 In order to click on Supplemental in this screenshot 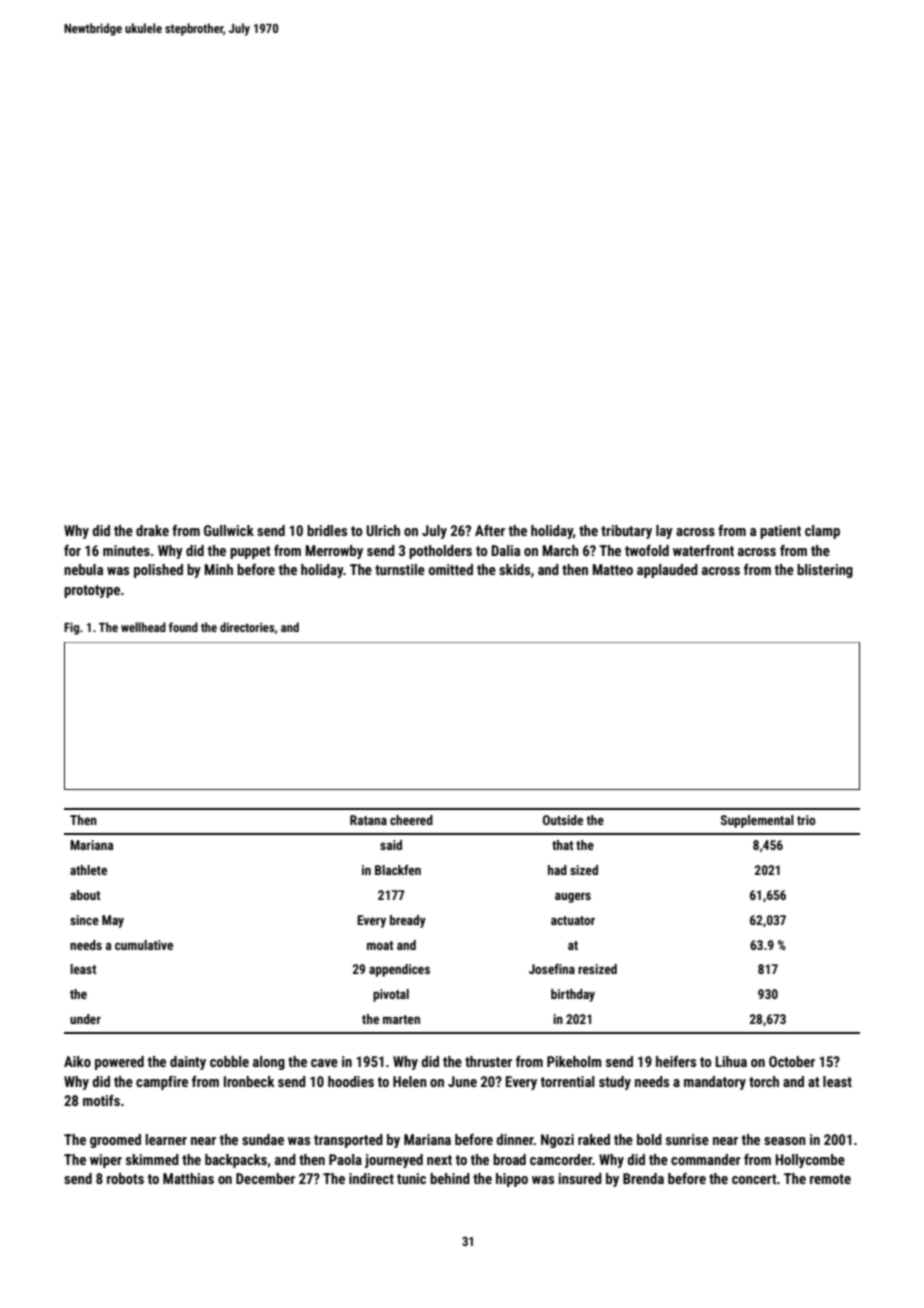, I will do `click(757, 821)`.
